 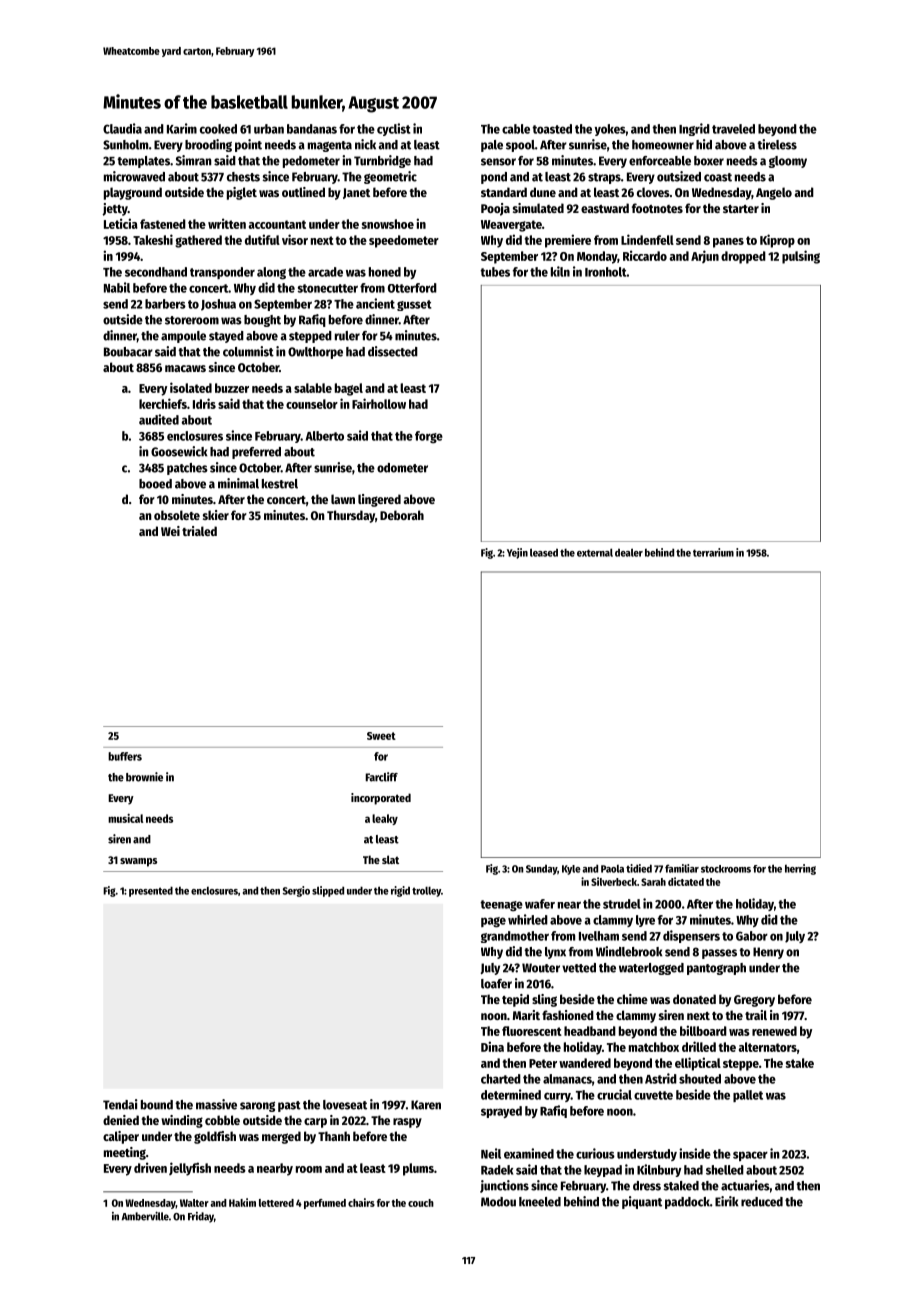 What do you see at coordinates (543, 192) in the page?
I see `dune` at bounding box center [543, 192].
